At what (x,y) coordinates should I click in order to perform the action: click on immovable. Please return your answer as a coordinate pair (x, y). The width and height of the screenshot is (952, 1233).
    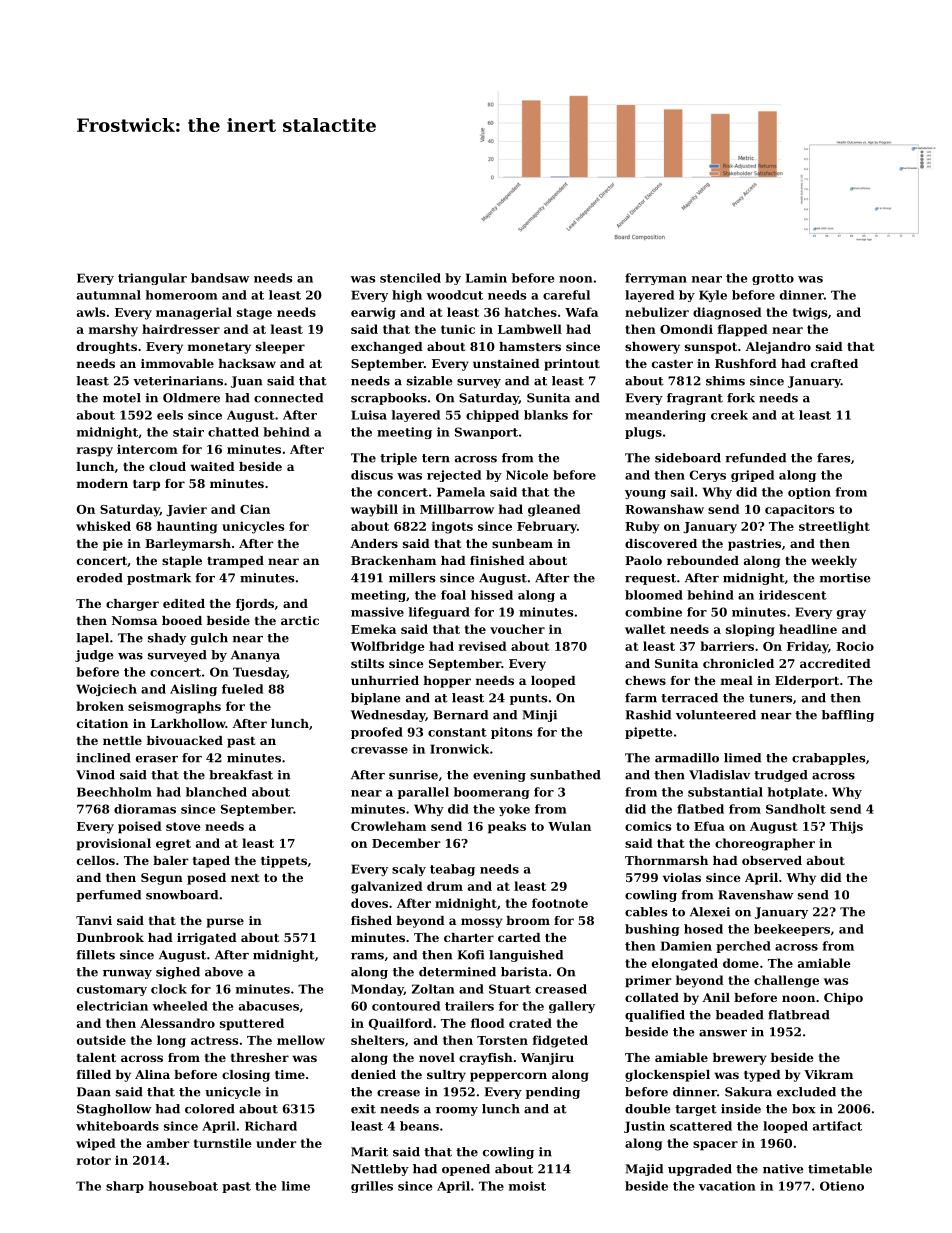
    Looking at the image, I should click on (177, 363).
